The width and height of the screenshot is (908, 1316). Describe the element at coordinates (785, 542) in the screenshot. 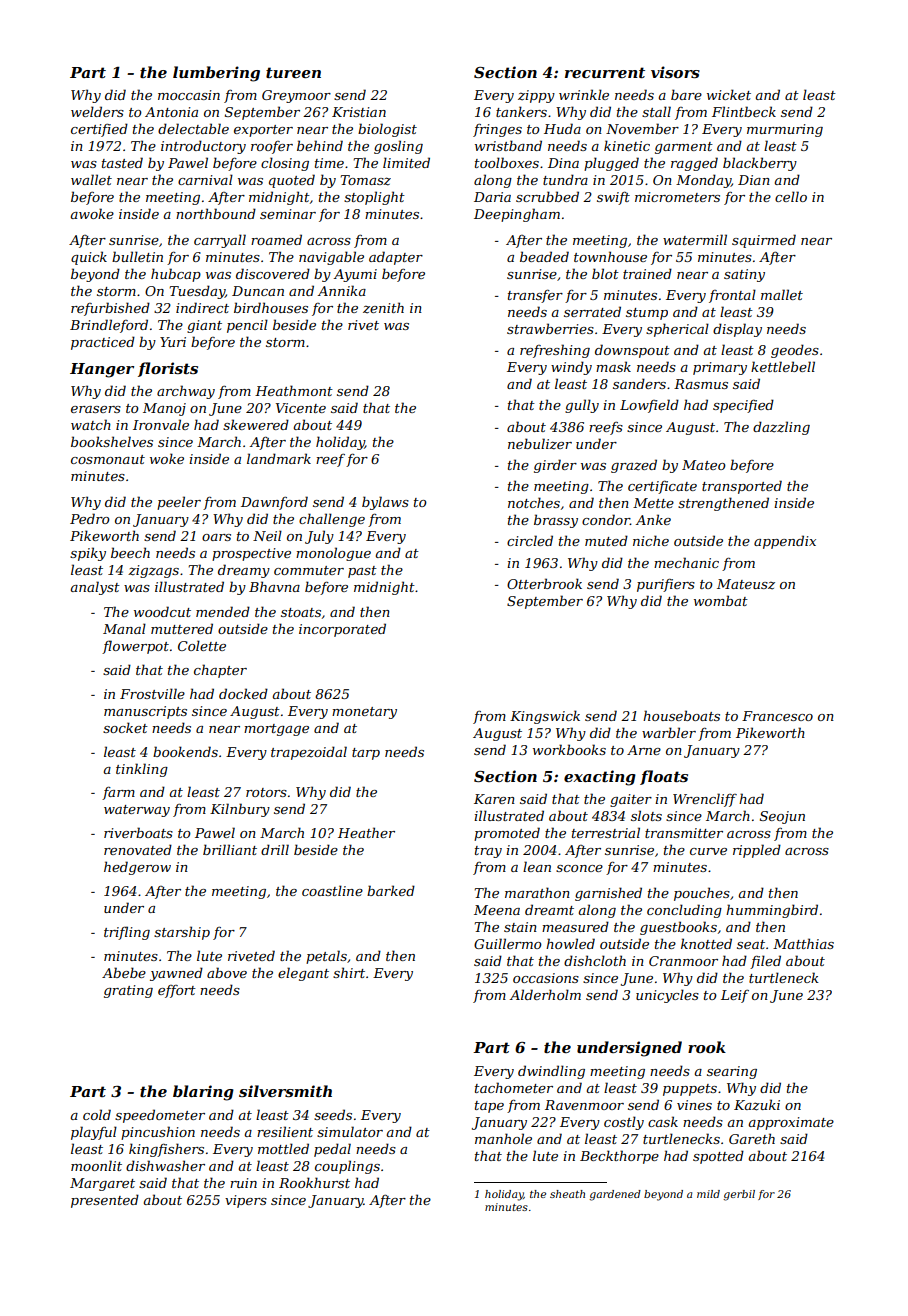

I see `appendix` at that location.
